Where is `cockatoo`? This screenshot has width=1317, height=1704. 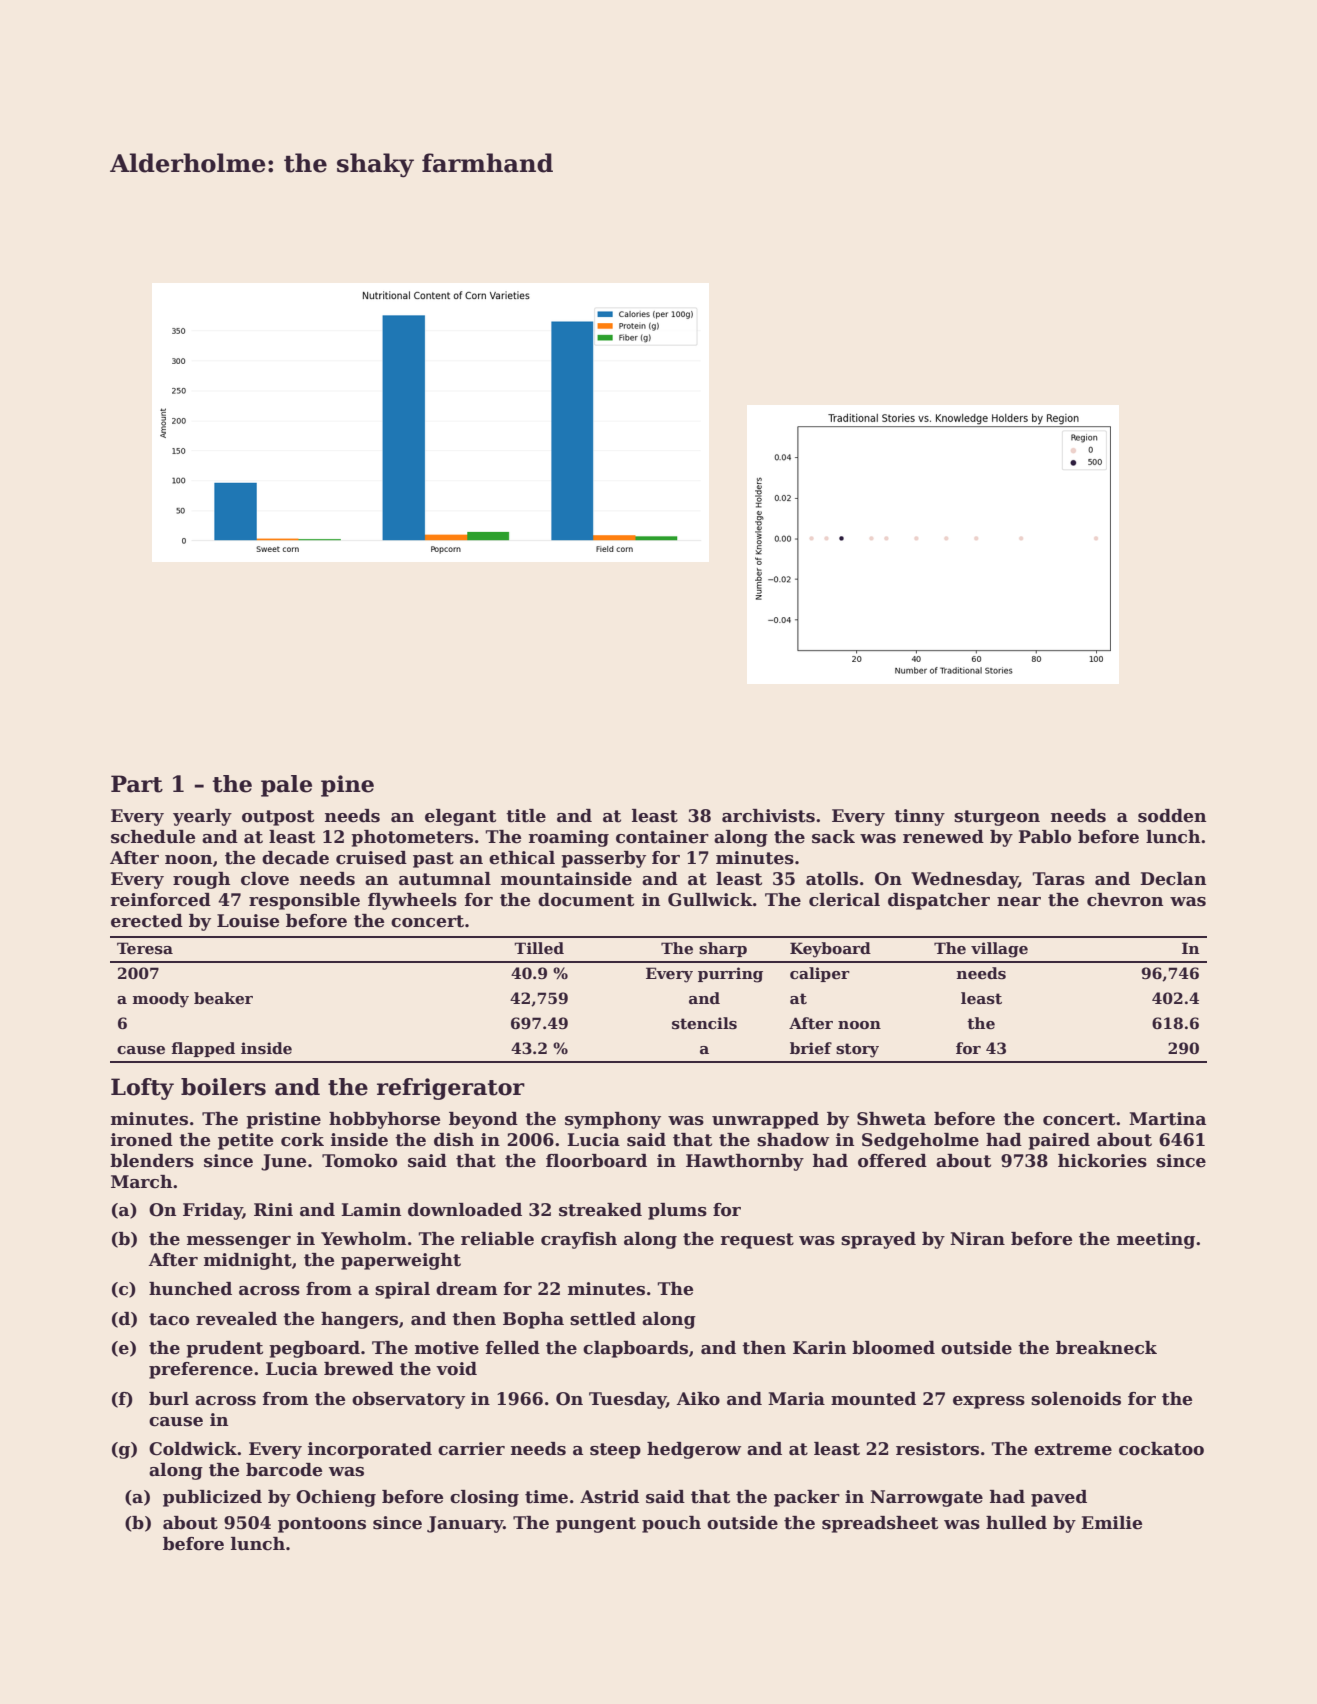 cockatoo is located at coordinates (1161, 1449).
